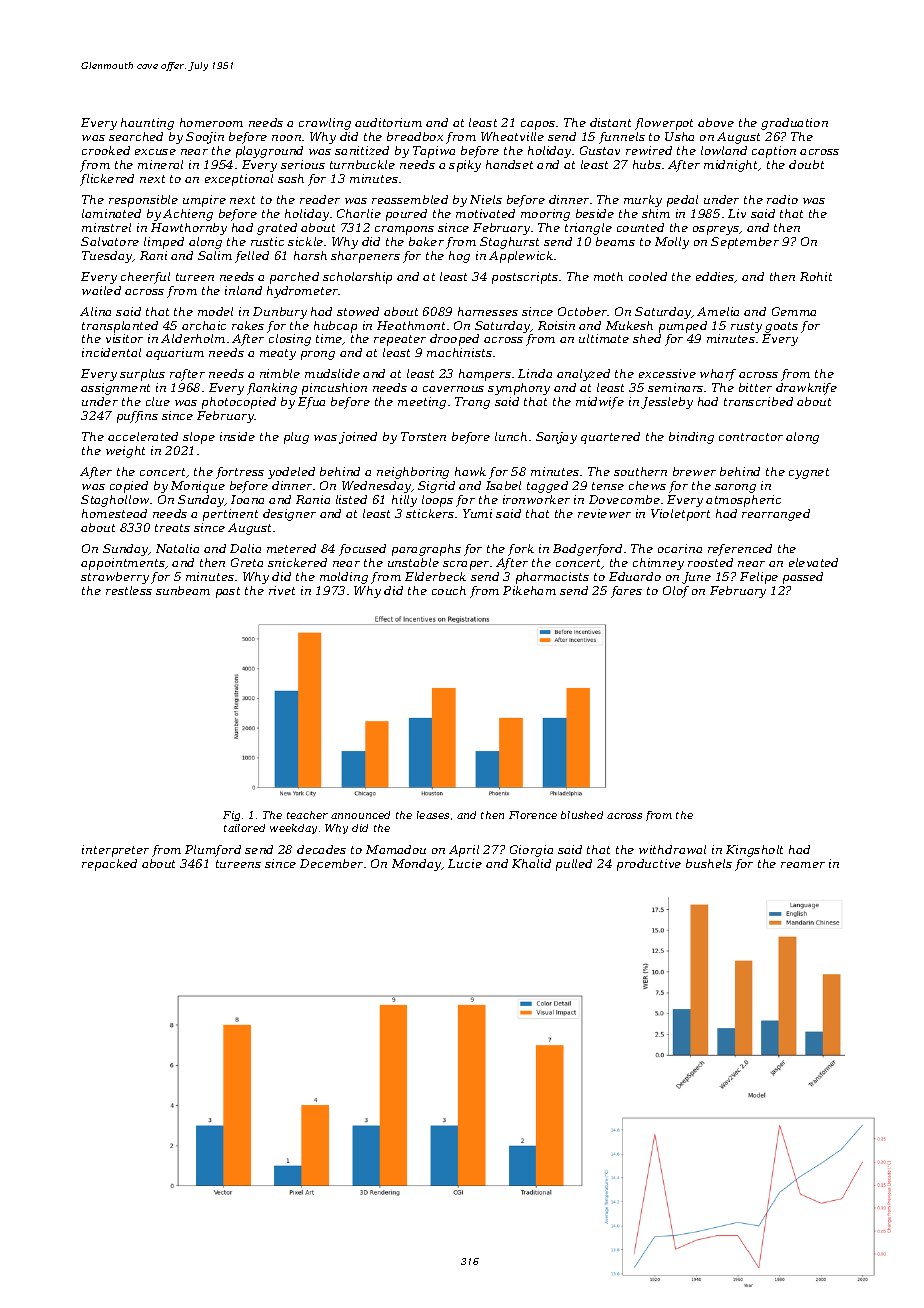  I want to click on excessive, so click(667, 373).
